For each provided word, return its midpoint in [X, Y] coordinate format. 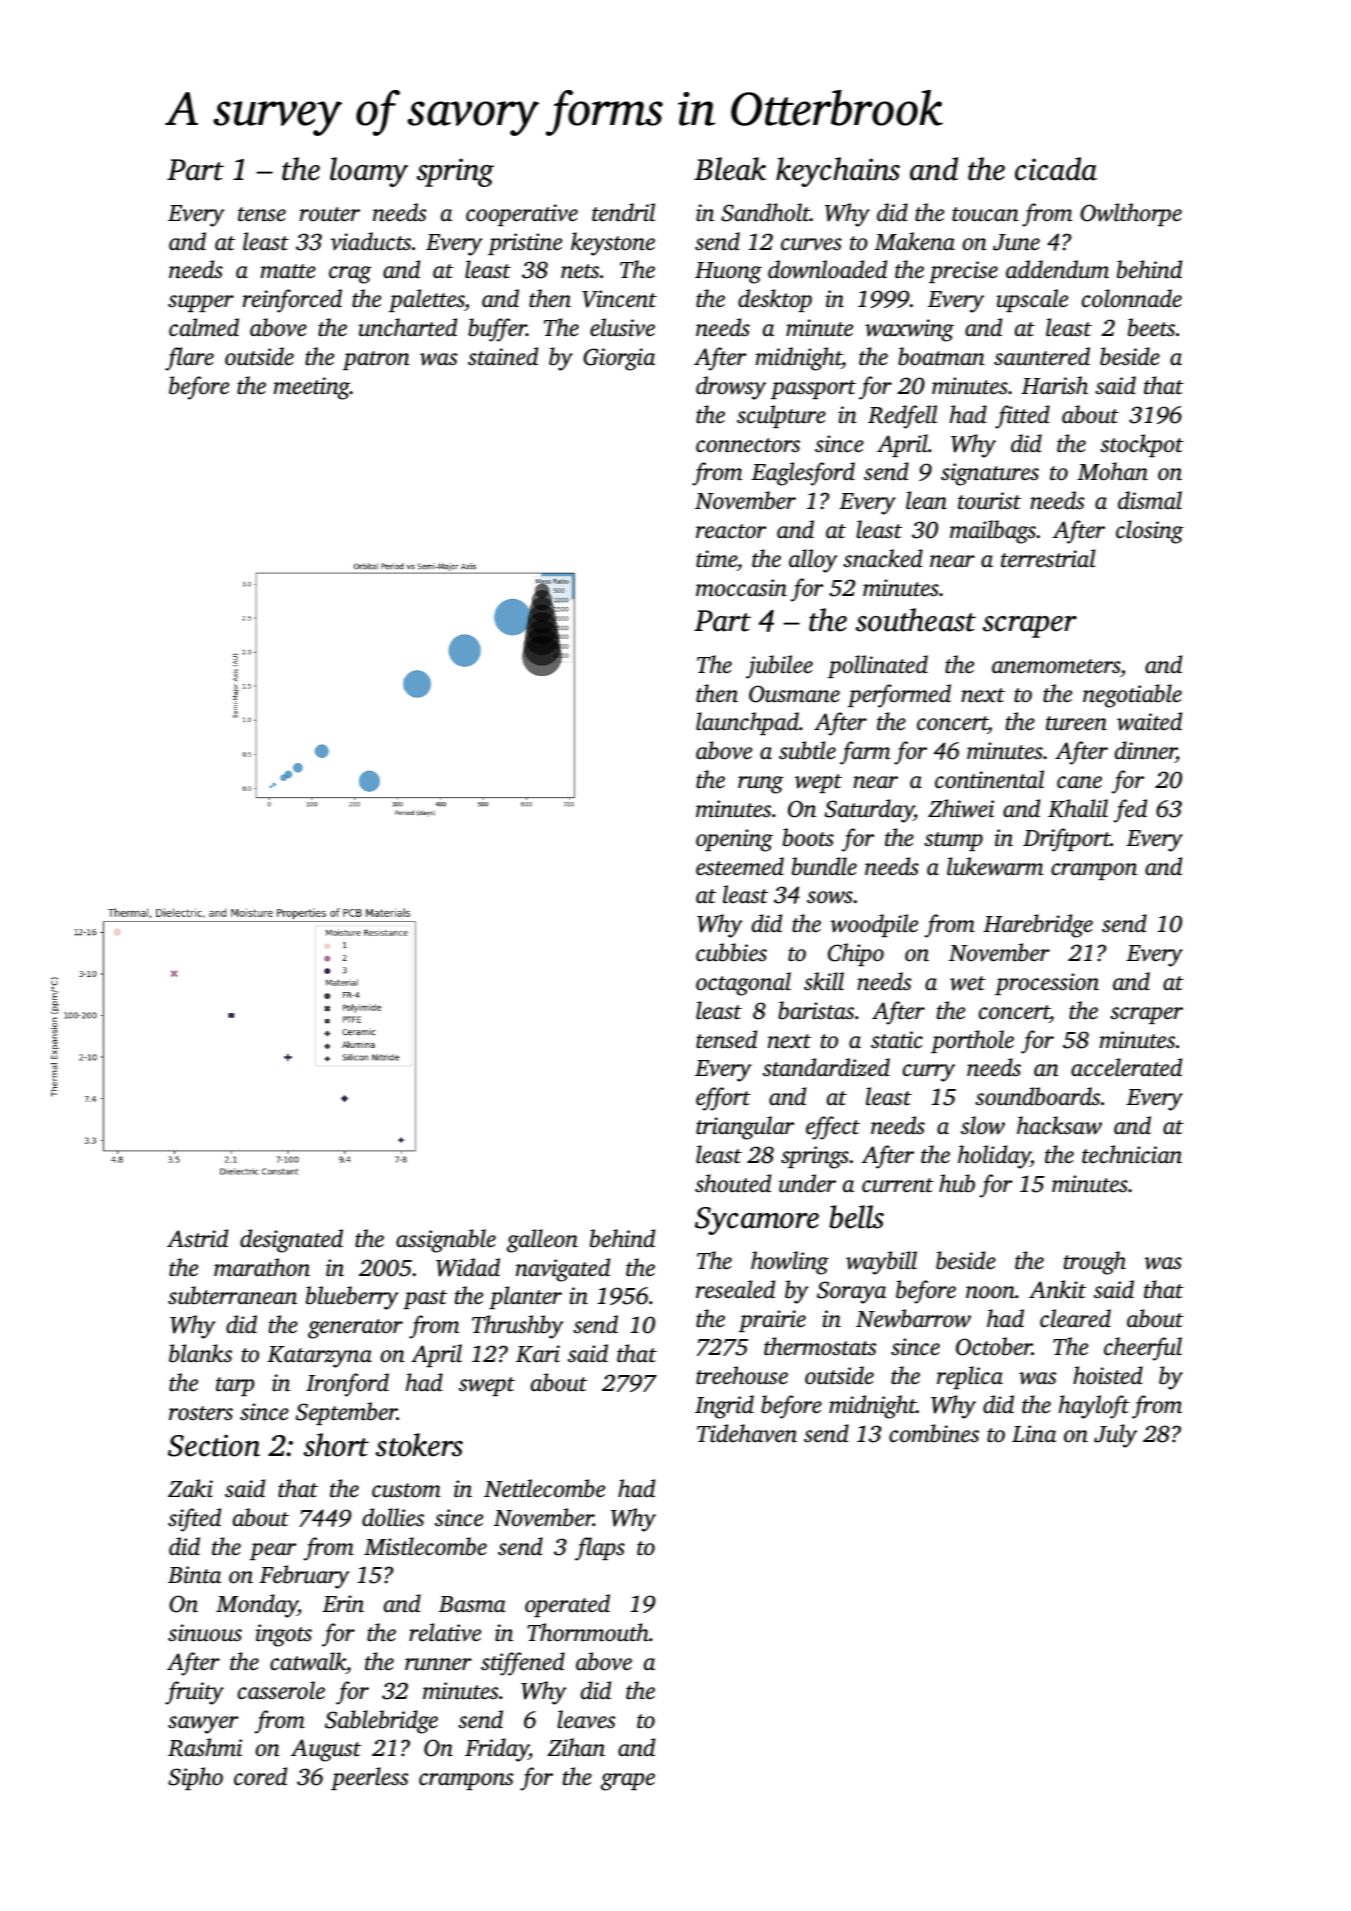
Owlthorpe [1131, 214]
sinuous [205, 1633]
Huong [728, 273]
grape [628, 1782]
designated [291, 1241]
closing [1150, 532]
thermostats [820, 1346]
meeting [312, 388]
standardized [826, 1067]
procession [1047, 984]
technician [1132, 1154]
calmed [204, 327]
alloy [813, 561]
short [336, 1445]
